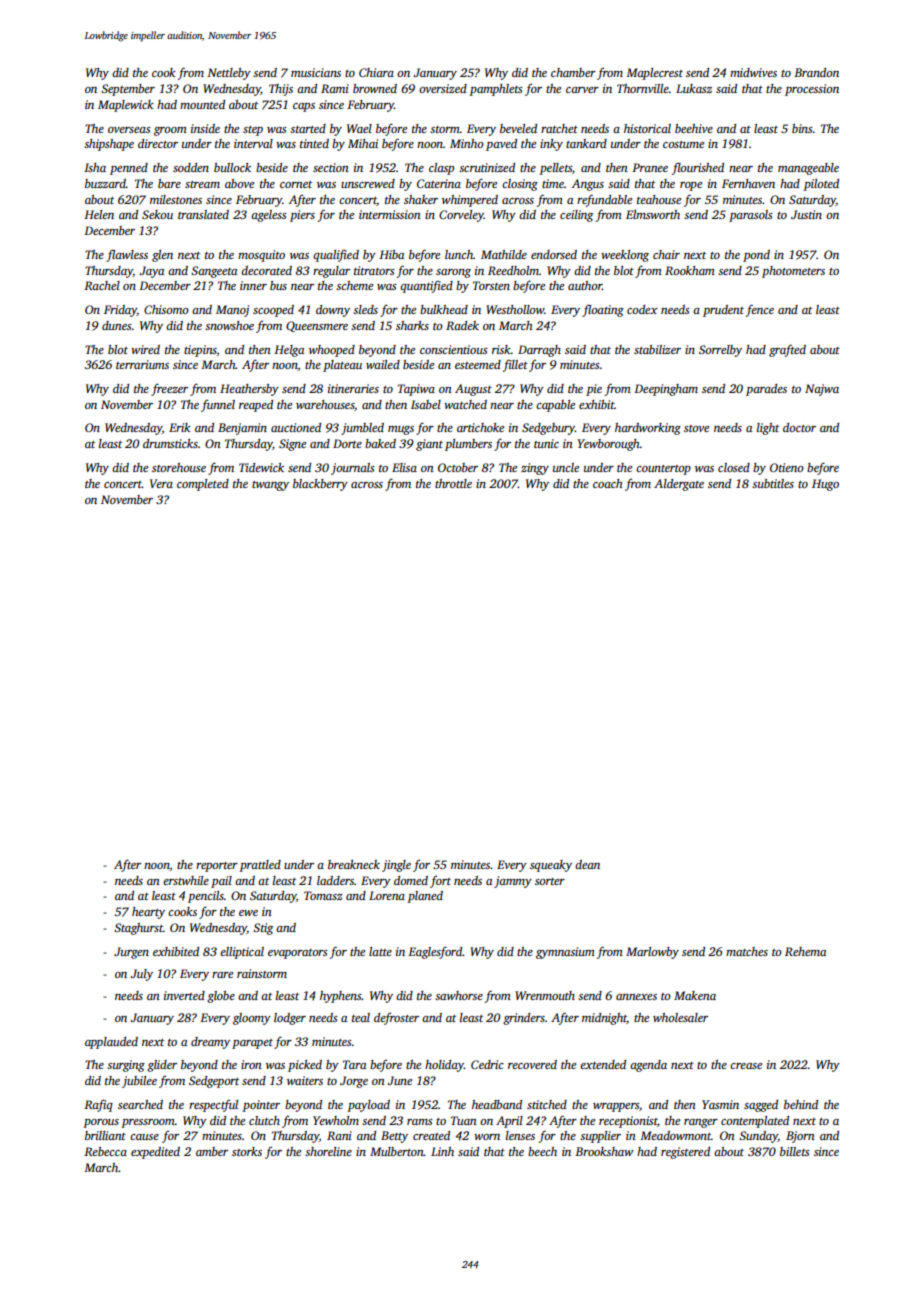 The height and width of the screenshot is (1308, 924). I want to click on storehouse, so click(179, 467).
